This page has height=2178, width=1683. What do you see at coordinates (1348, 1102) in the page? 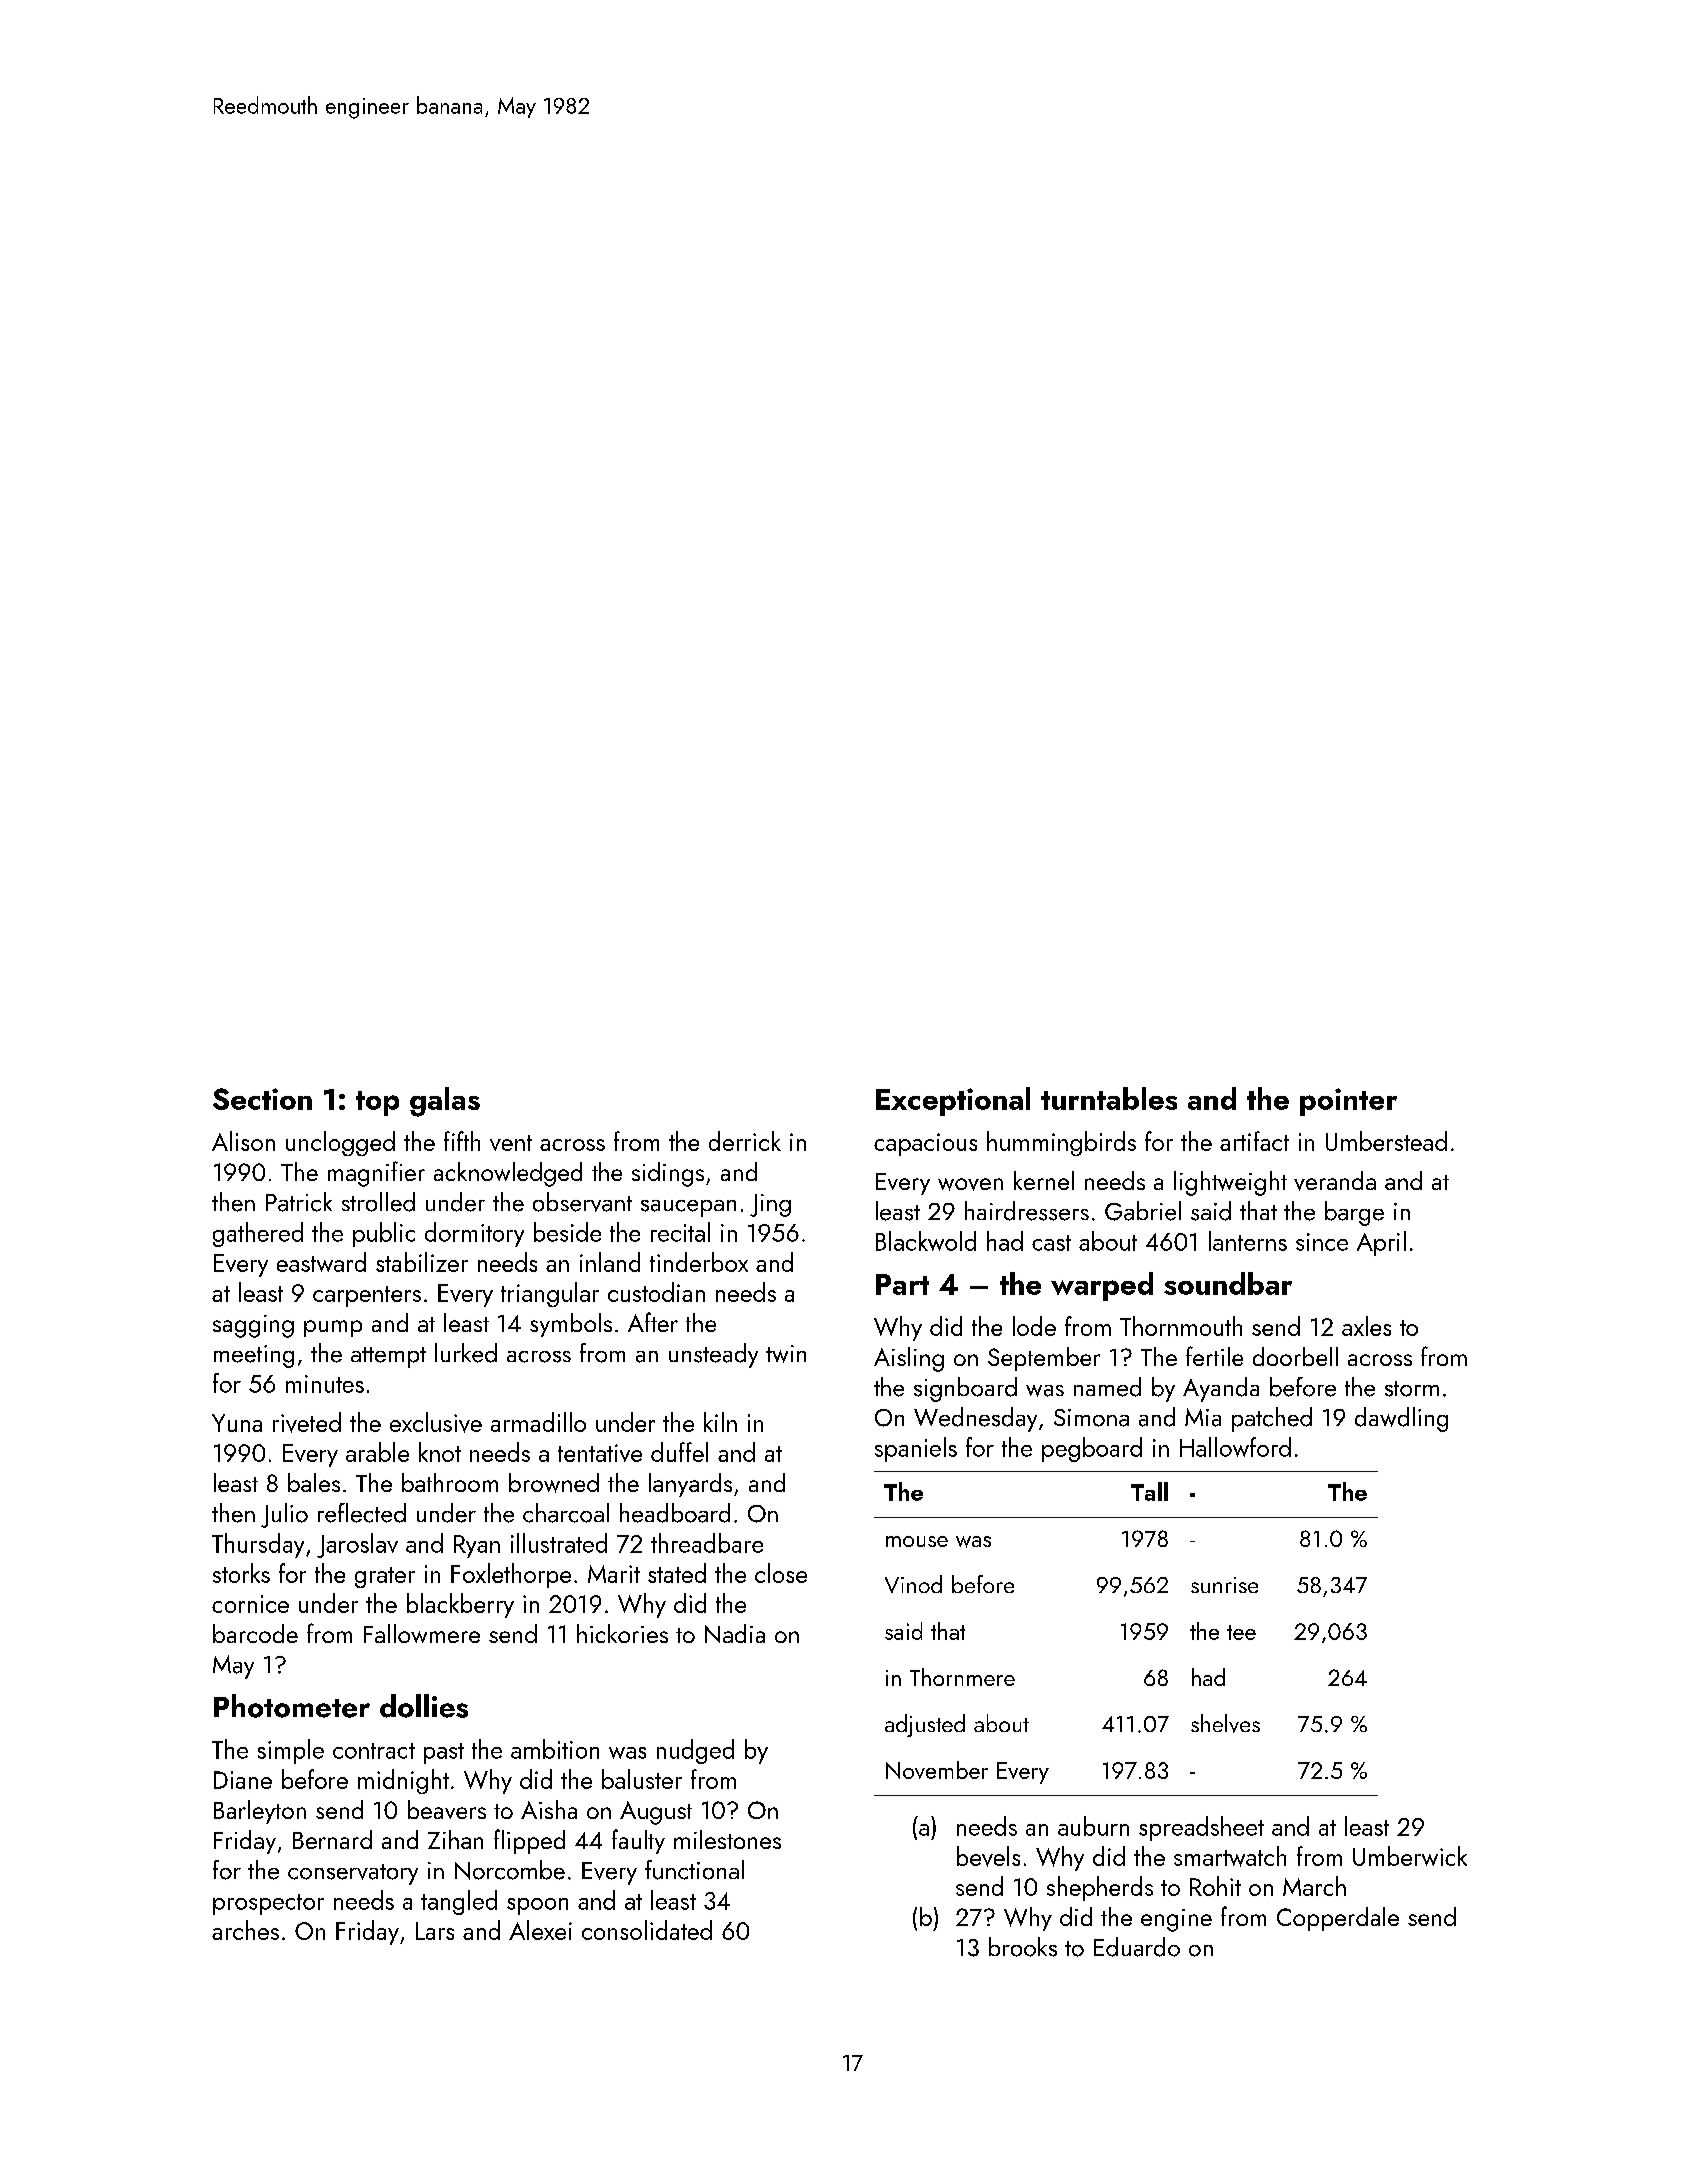
I see `pointer` at bounding box center [1348, 1102].
